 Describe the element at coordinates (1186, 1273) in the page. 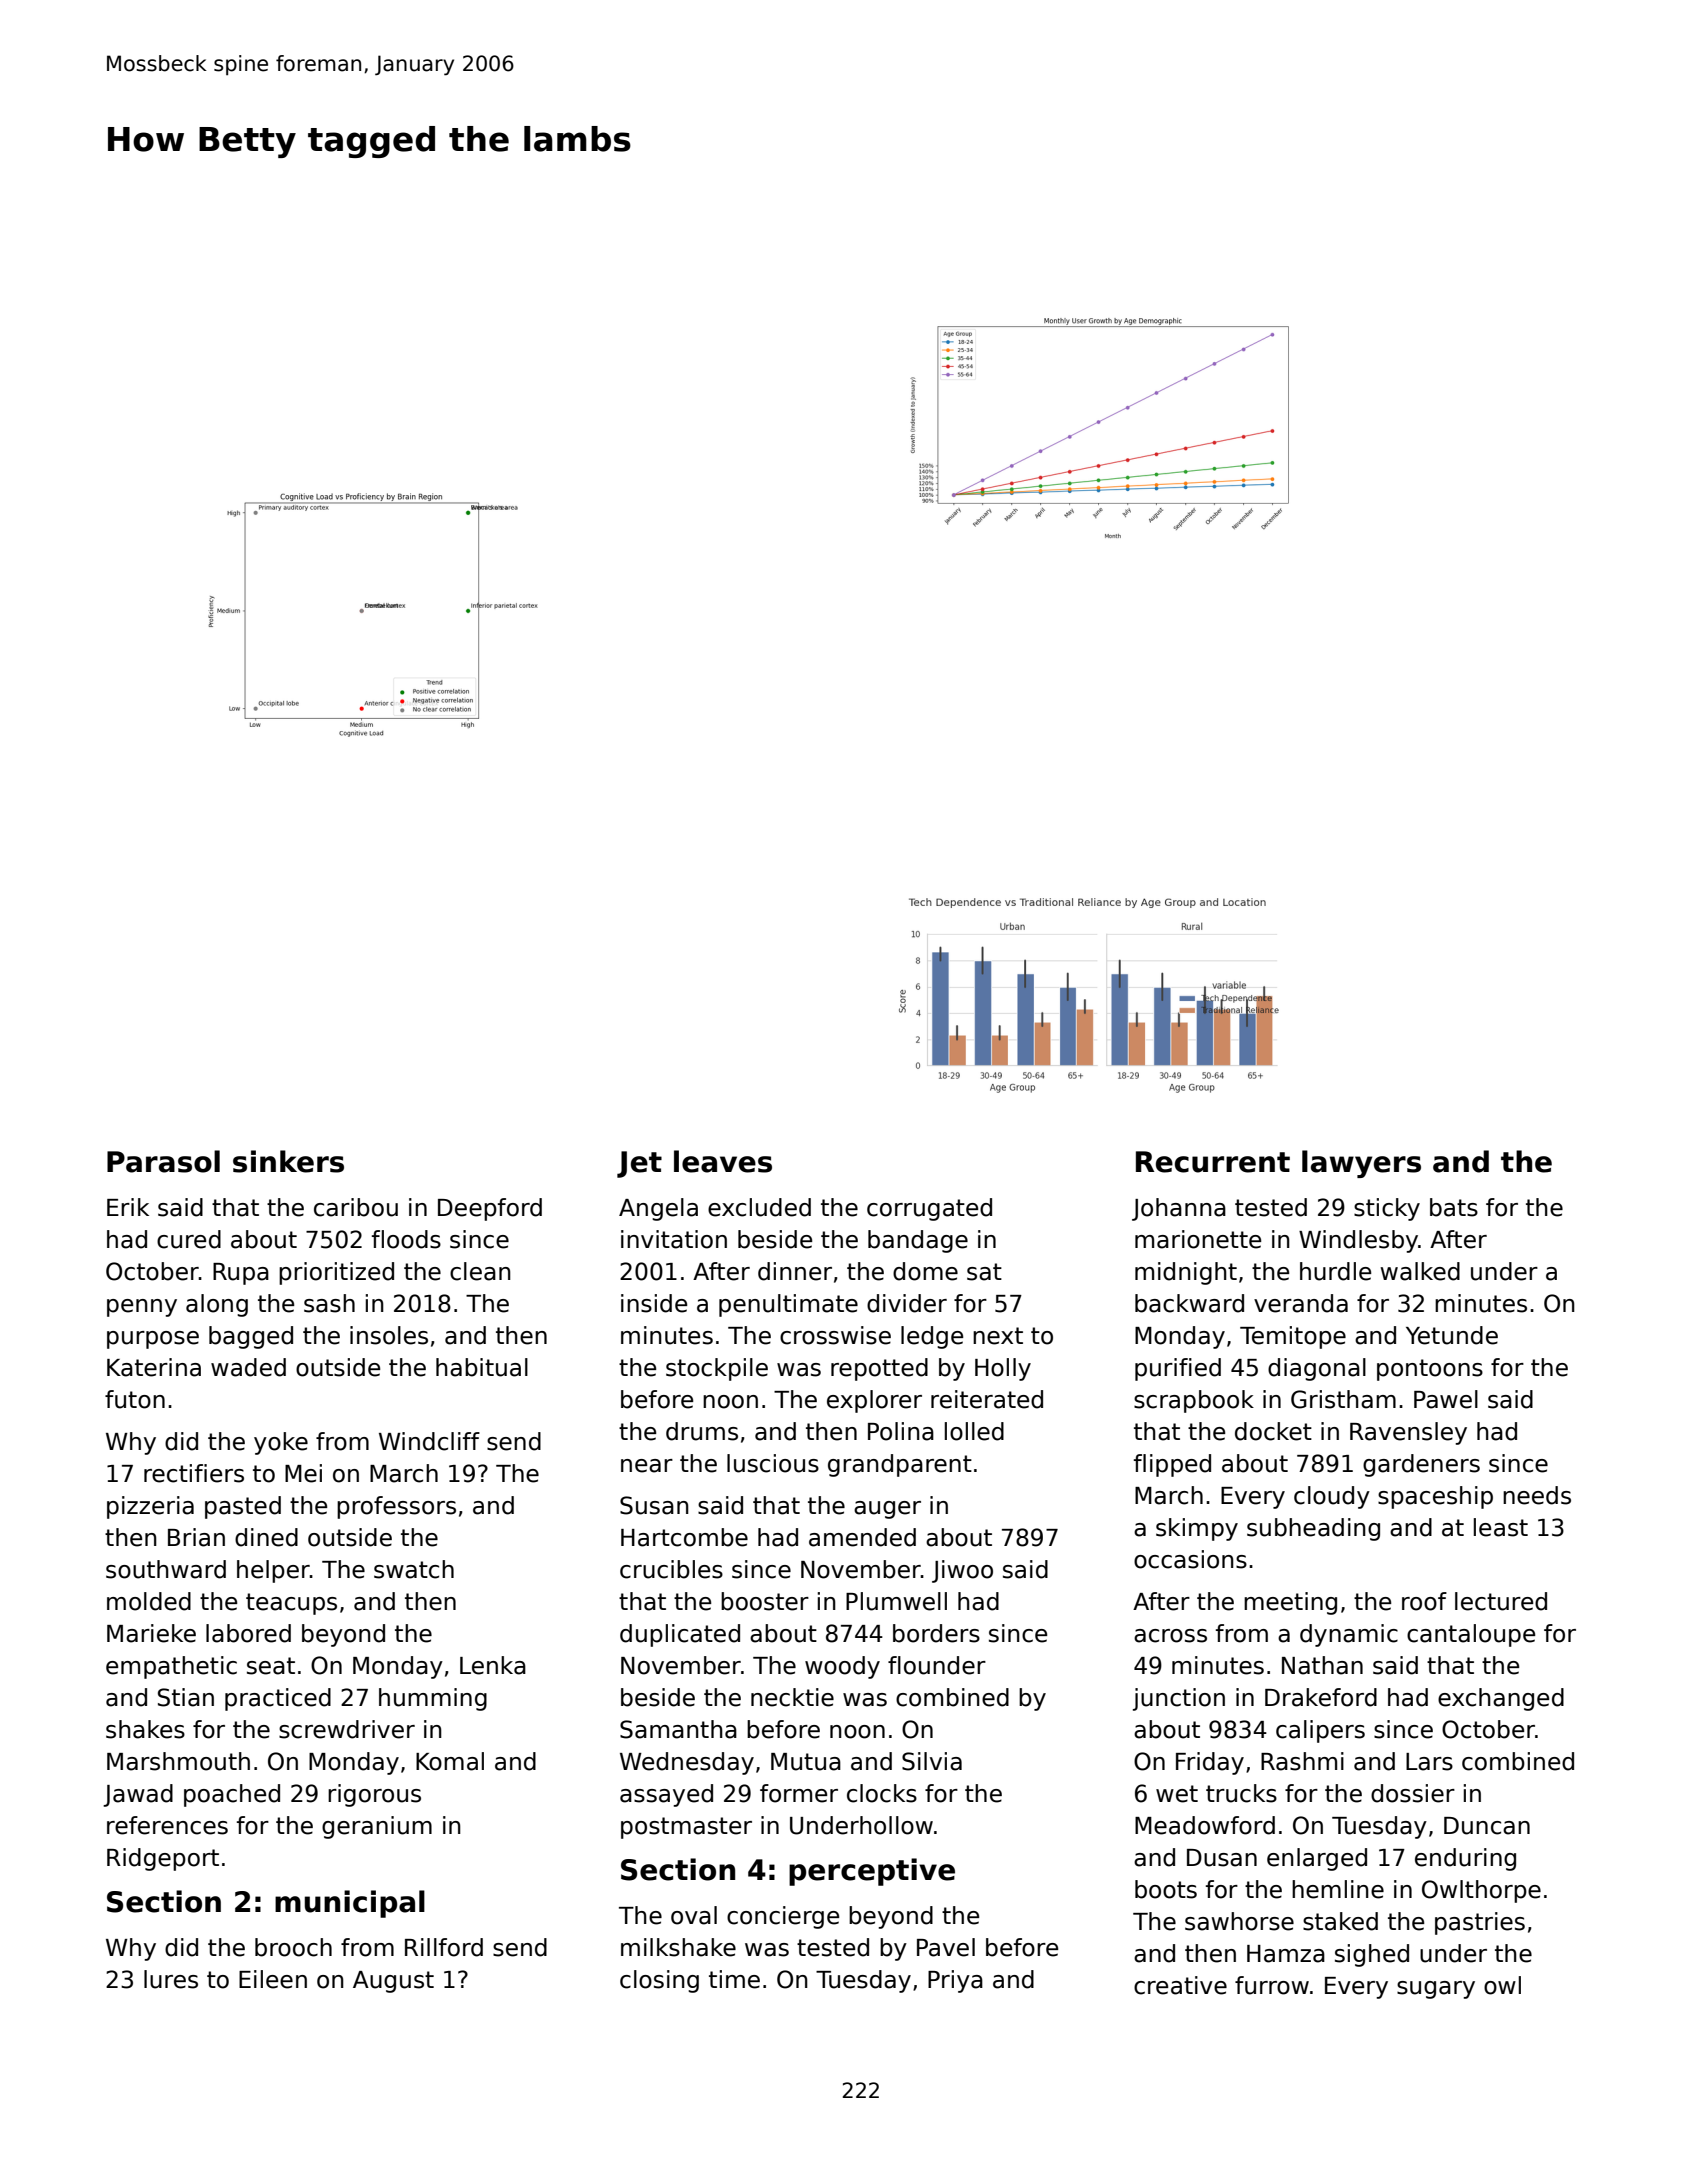

I see `midnight` at that location.
